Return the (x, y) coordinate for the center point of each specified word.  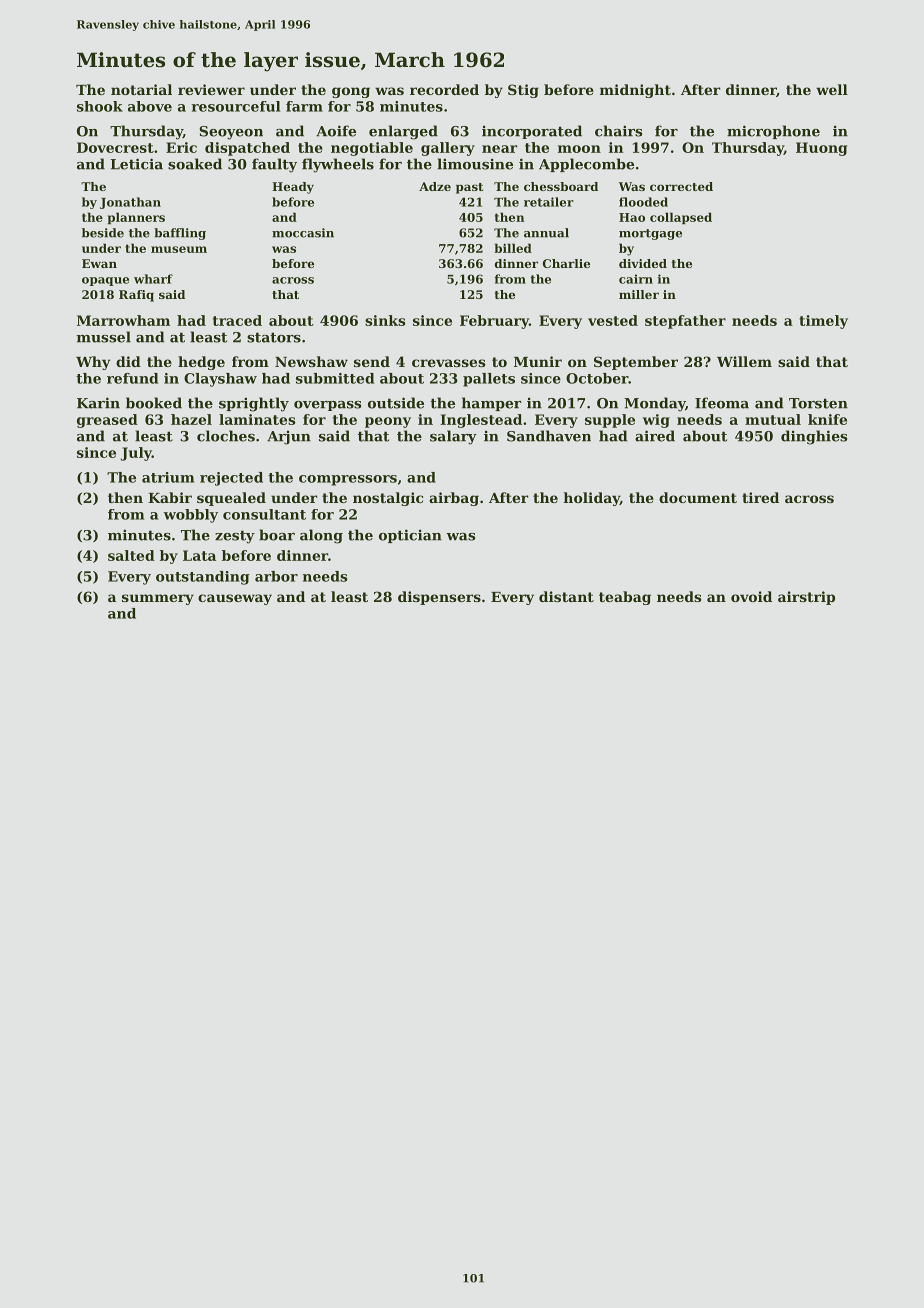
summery (158, 599)
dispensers (439, 598)
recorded (444, 89)
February (494, 322)
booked (154, 403)
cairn (636, 279)
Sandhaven (549, 436)
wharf (153, 279)
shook (100, 106)
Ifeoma (722, 403)
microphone (773, 132)
